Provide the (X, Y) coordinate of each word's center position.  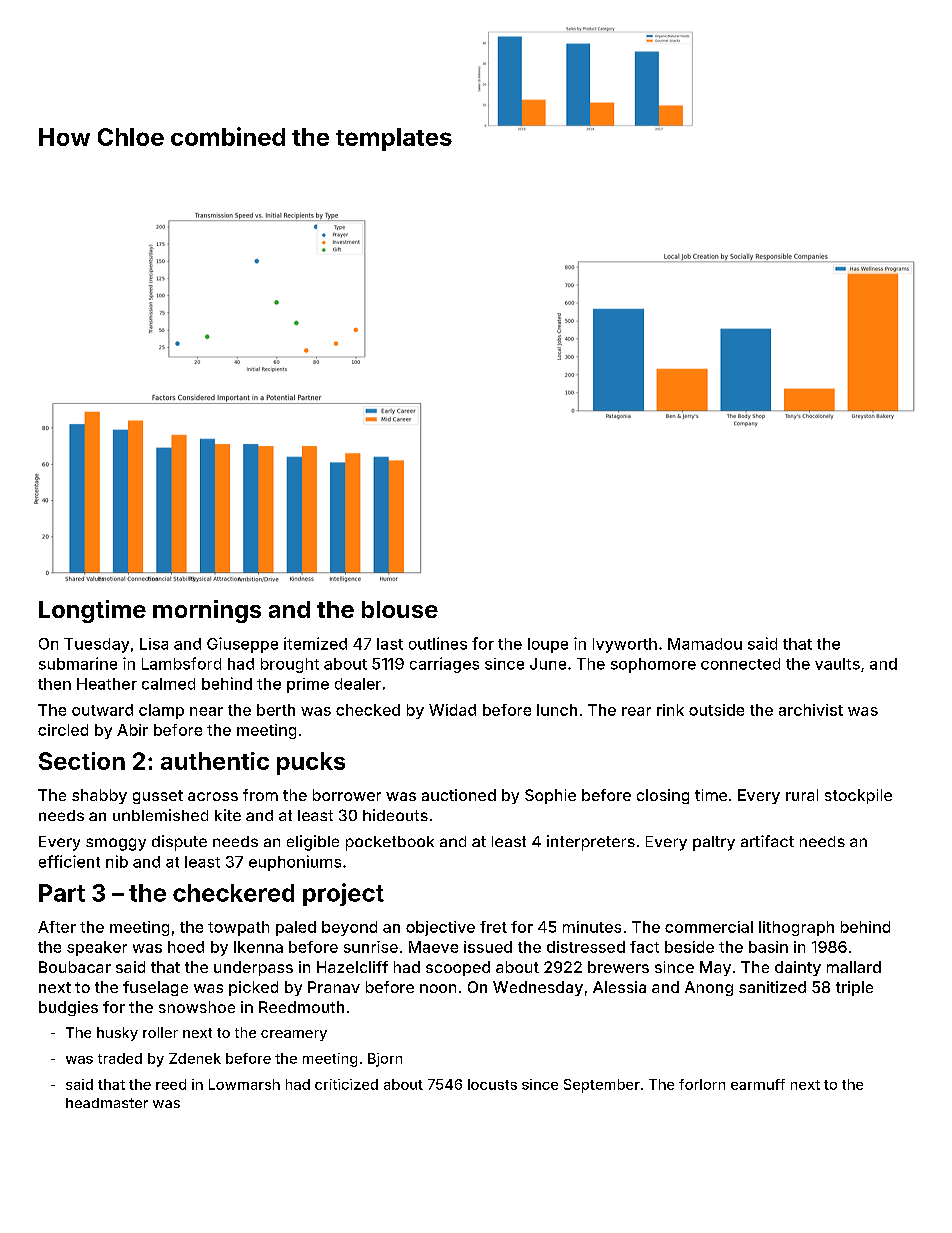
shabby (99, 796)
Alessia (619, 987)
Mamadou (705, 644)
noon (438, 988)
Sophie (550, 796)
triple (854, 988)
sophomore (653, 665)
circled (63, 730)
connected (740, 664)
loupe (548, 645)
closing (663, 796)
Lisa (154, 644)
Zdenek (195, 1058)
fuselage (155, 988)
